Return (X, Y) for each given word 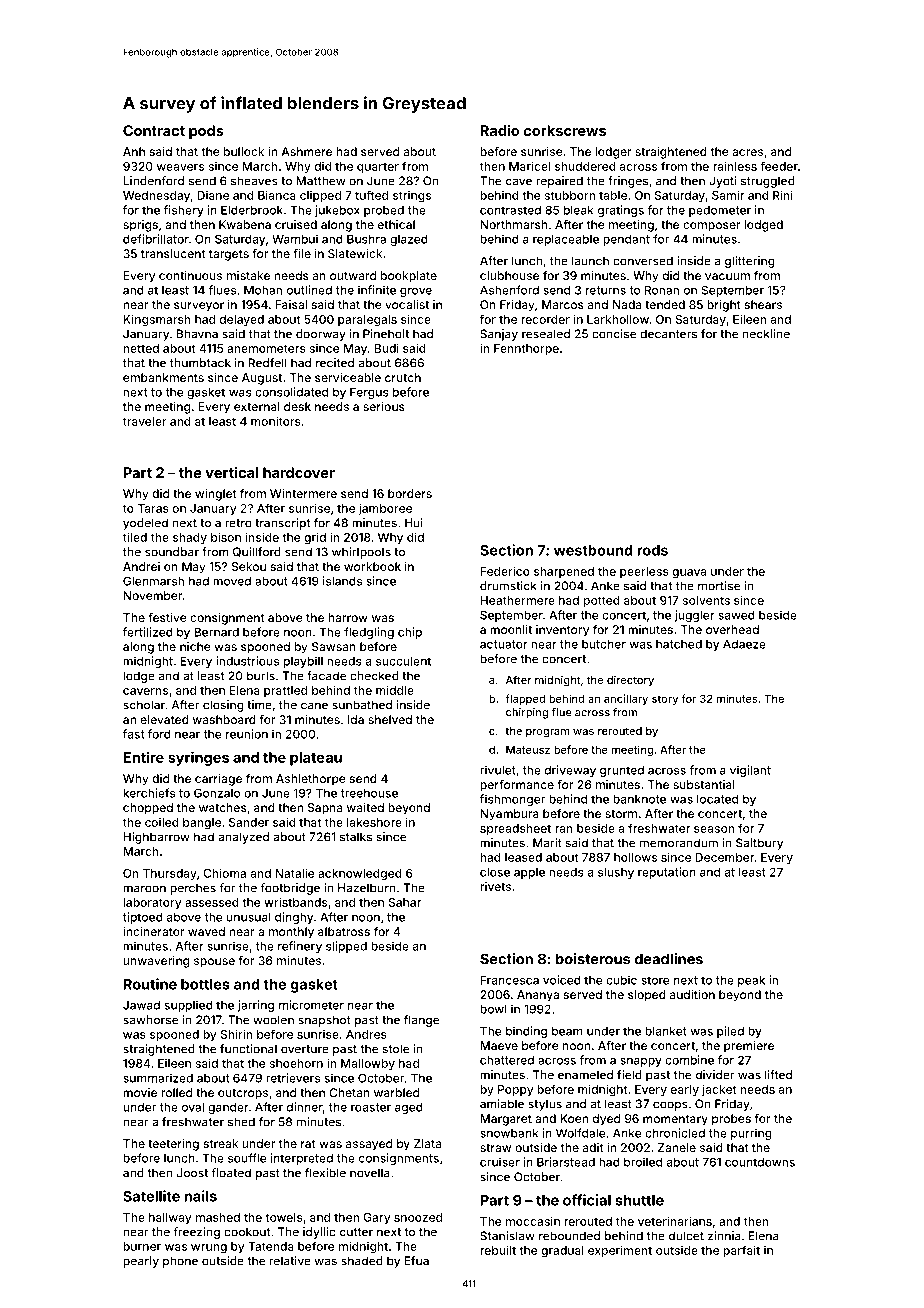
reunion (247, 734)
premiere (749, 1047)
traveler (145, 421)
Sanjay (499, 335)
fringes (628, 182)
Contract (154, 130)
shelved (390, 719)
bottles (205, 984)
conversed (643, 261)
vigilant (750, 771)
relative (290, 1261)
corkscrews (565, 130)
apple (529, 873)
